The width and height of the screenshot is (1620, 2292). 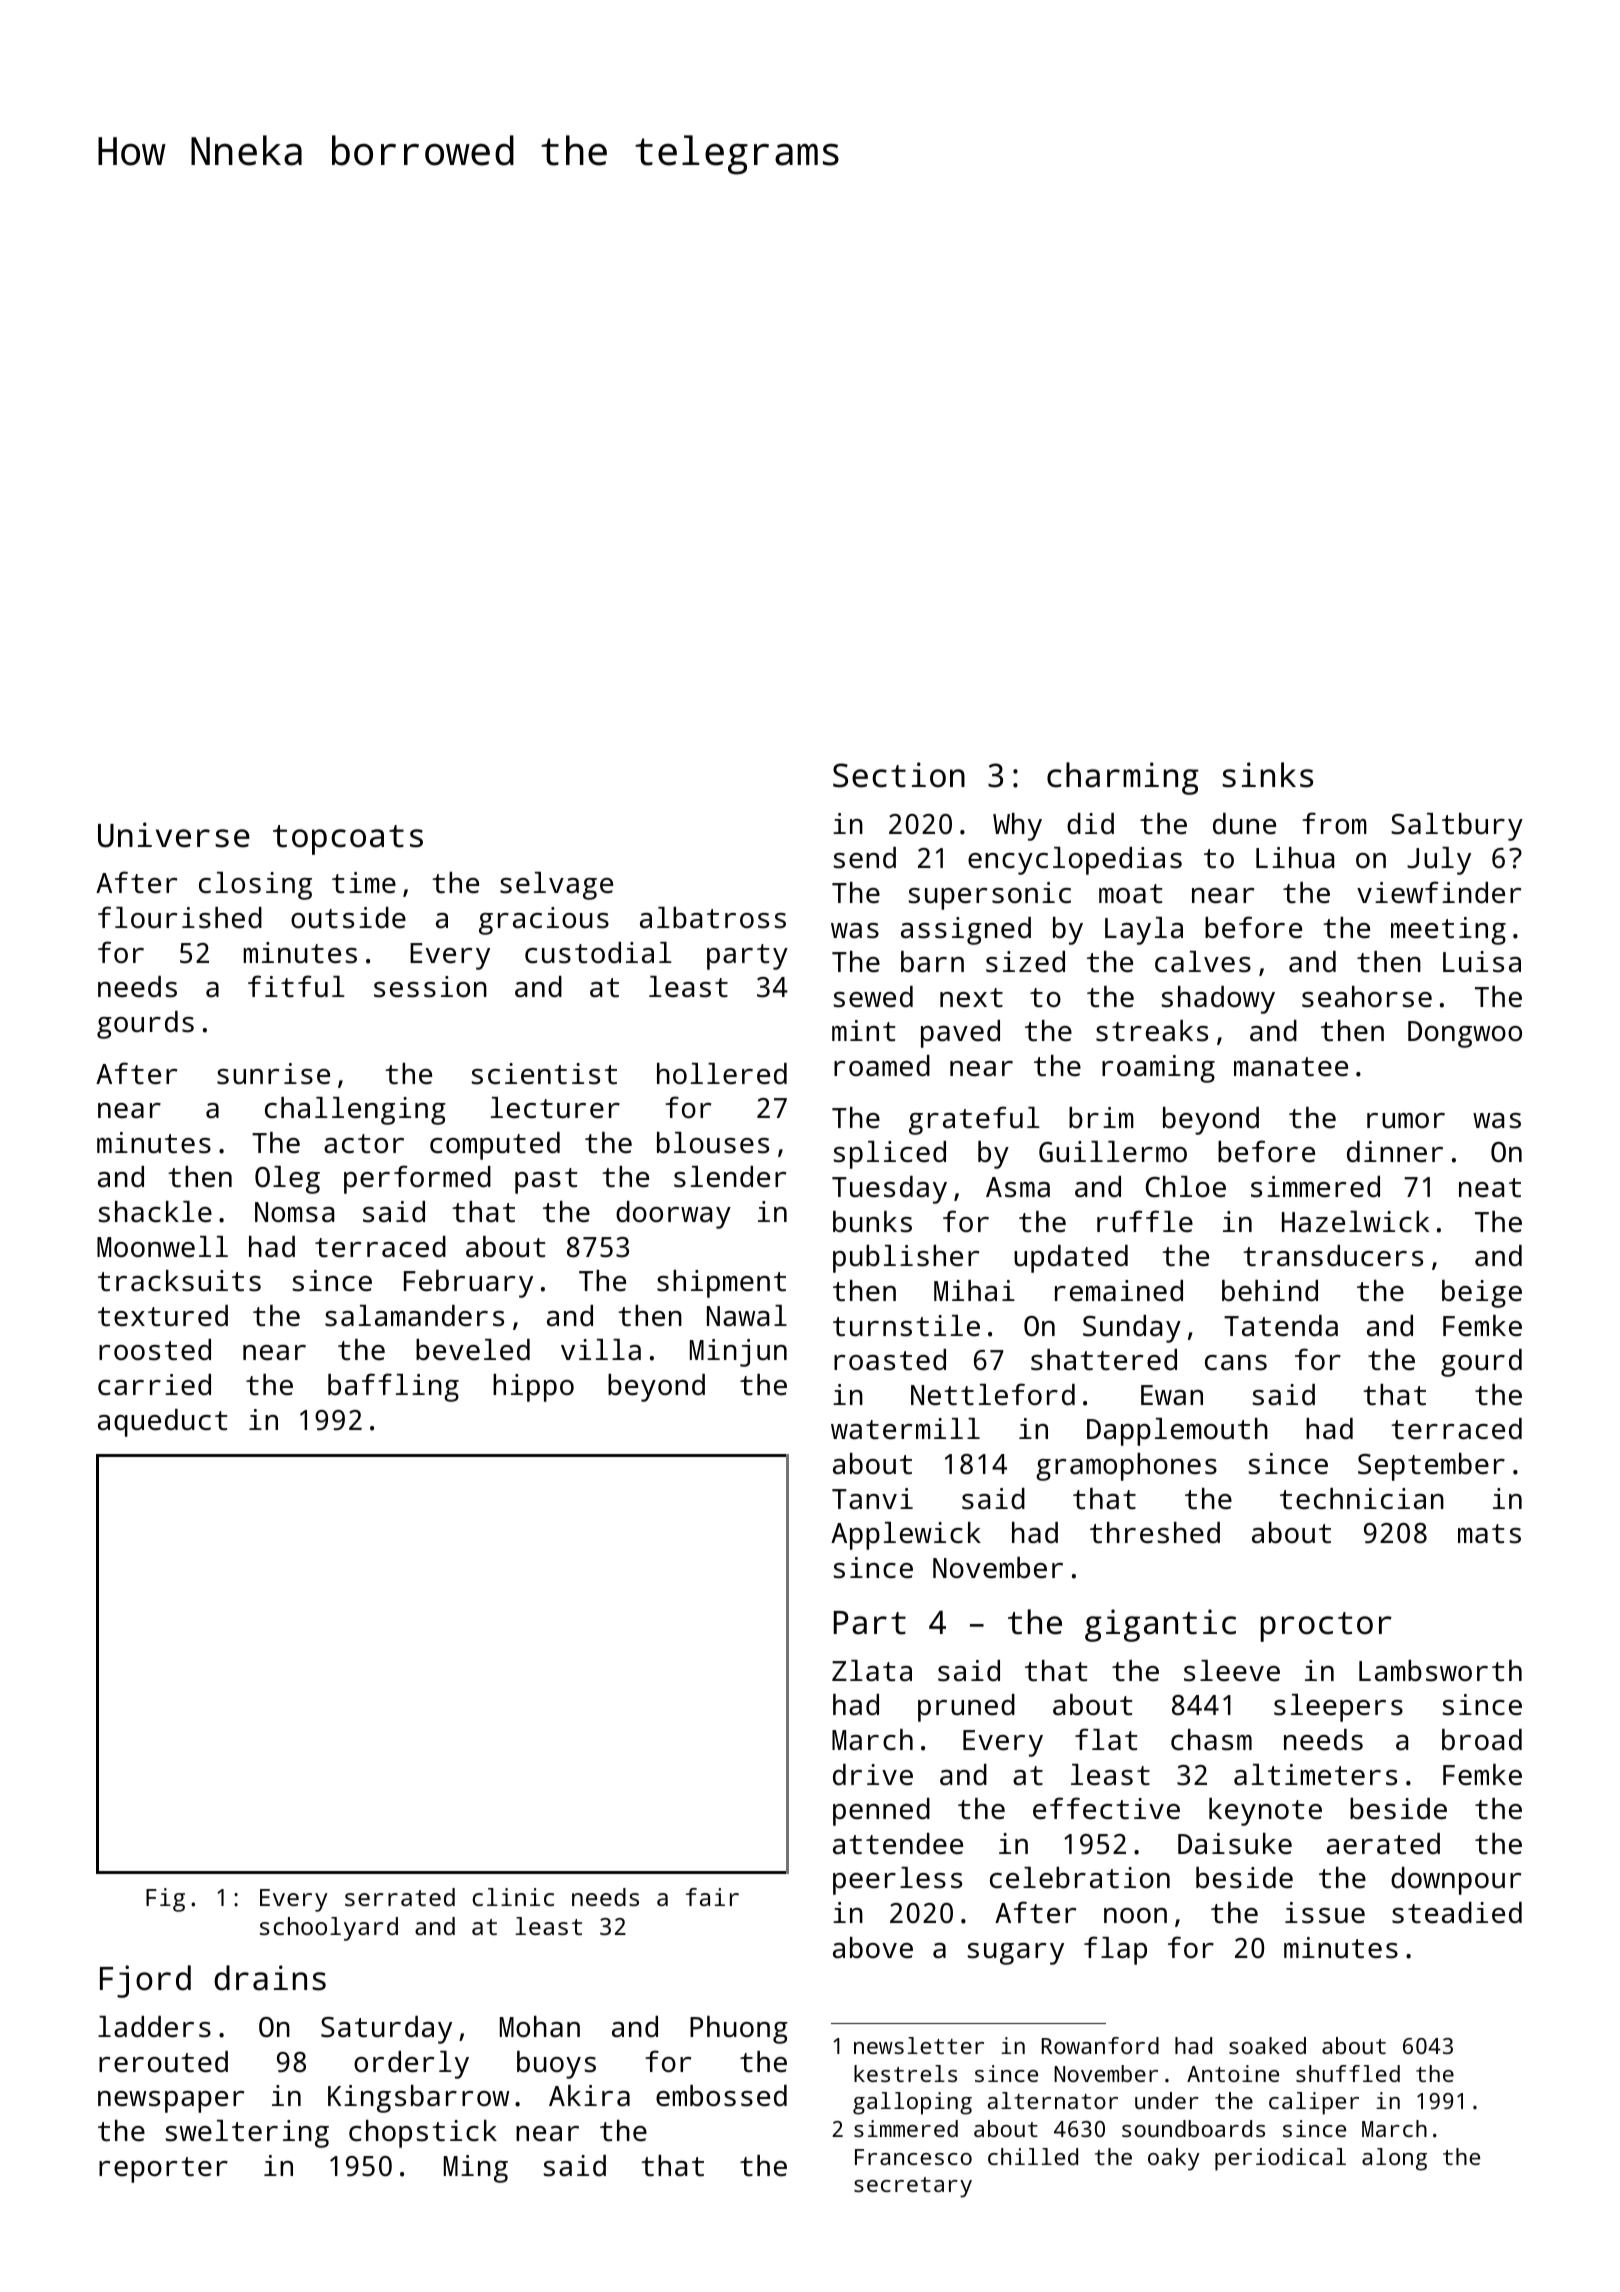 I want to click on gigantic, so click(x=1160, y=1625).
